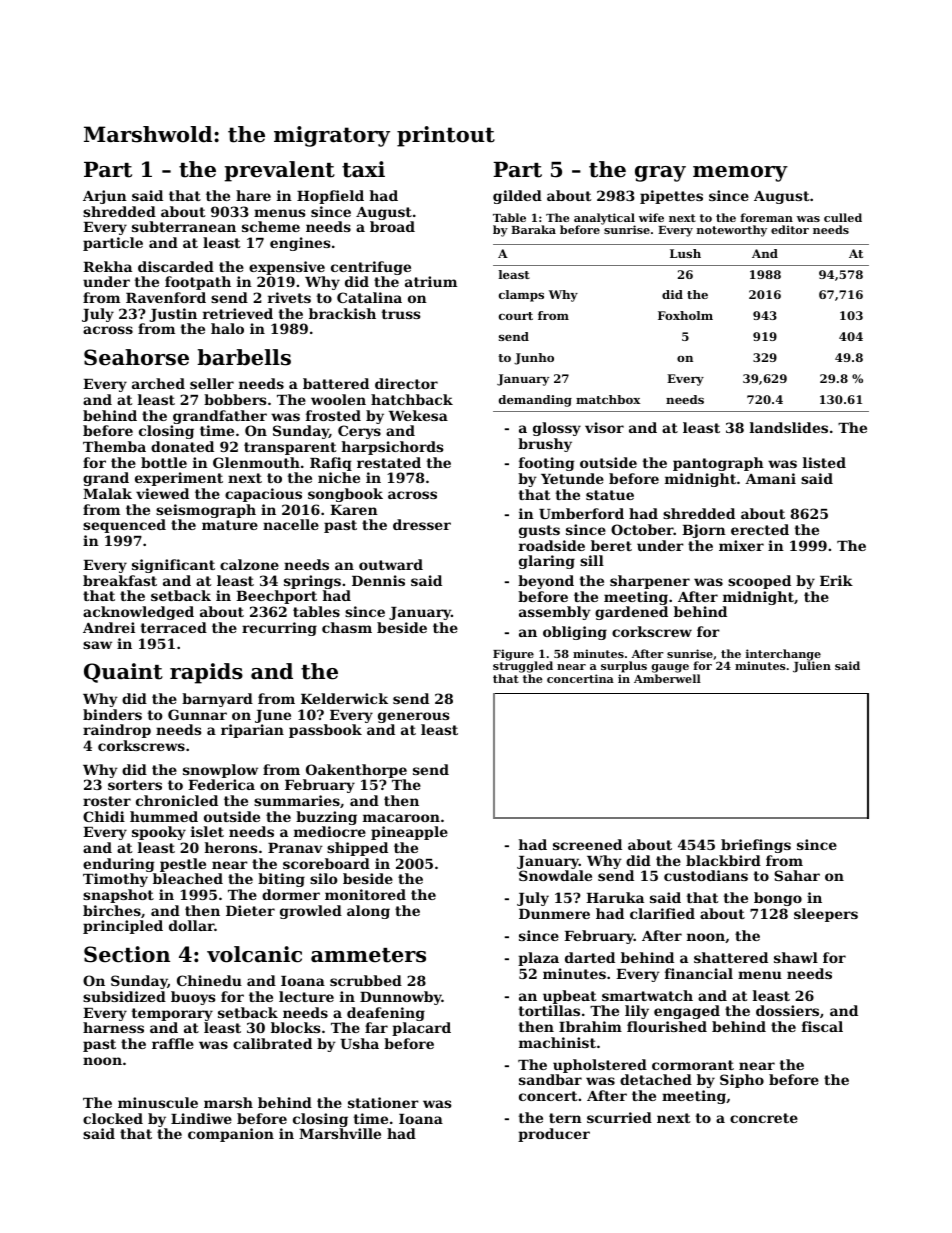 The width and height of the document is (952, 1233). Describe the element at coordinates (534, 359) in the document. I see `Junho` at that location.
